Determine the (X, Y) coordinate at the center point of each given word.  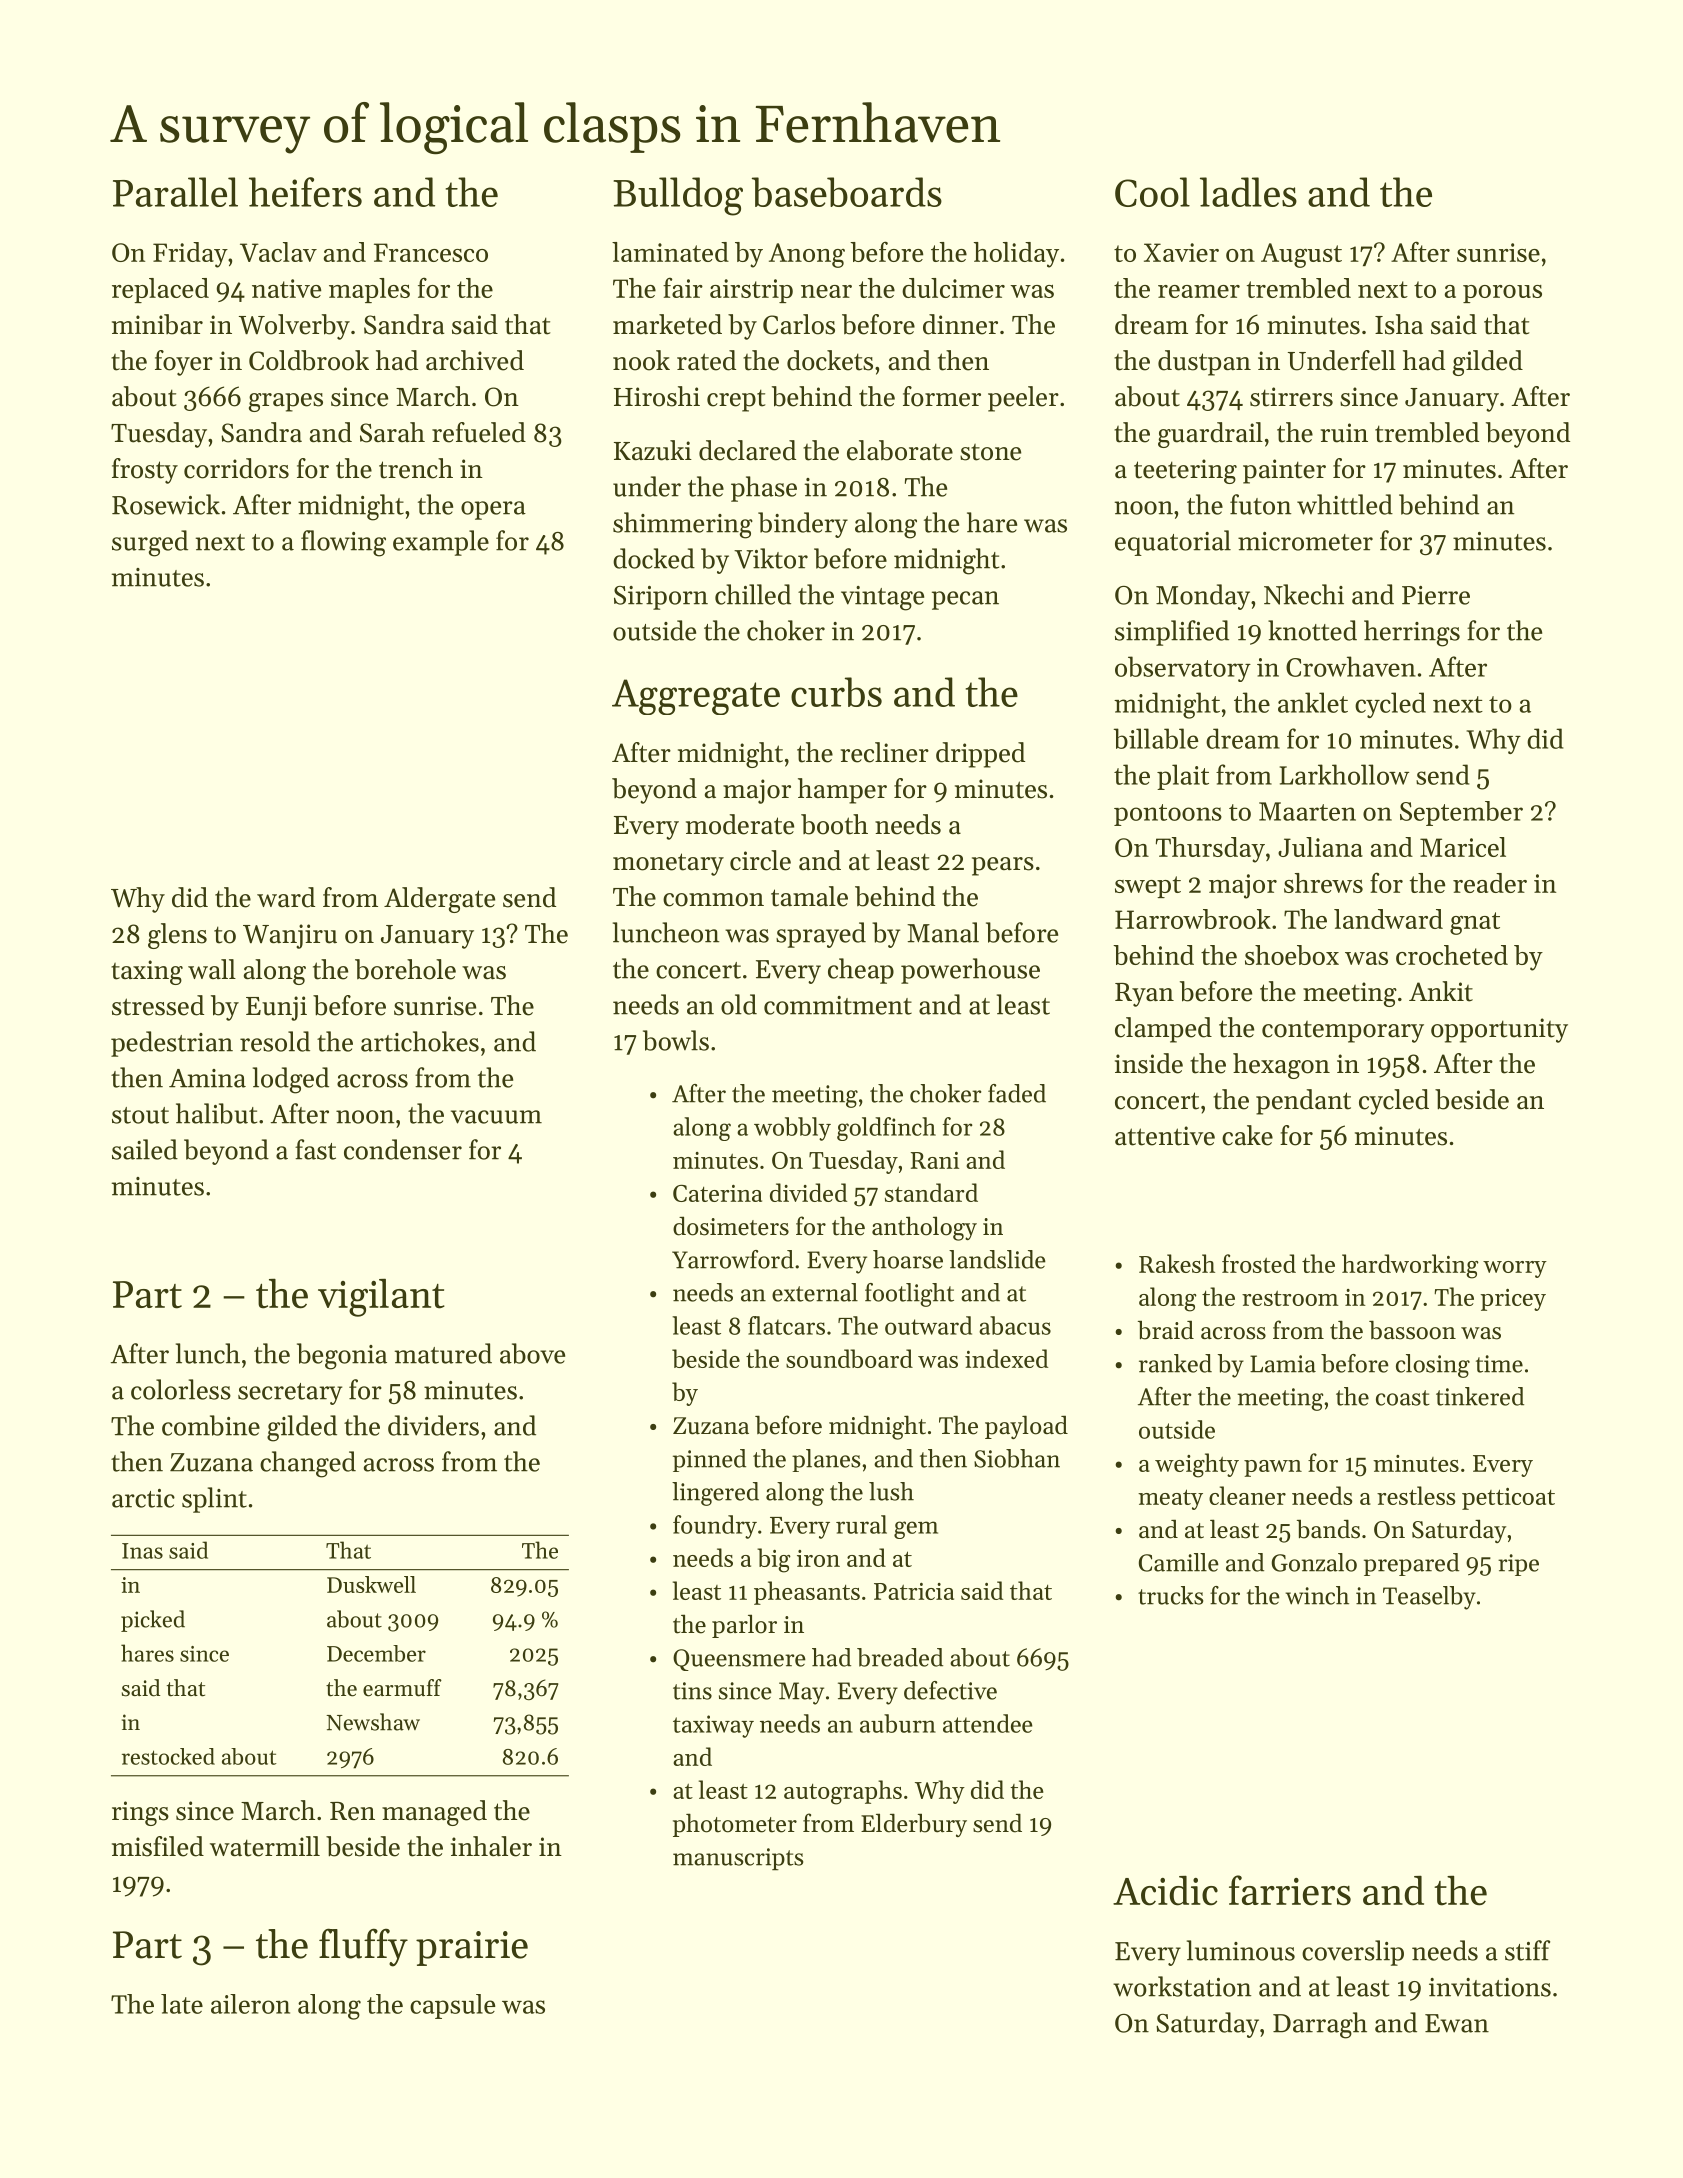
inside (1149, 1063)
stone (990, 452)
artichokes (420, 1041)
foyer (184, 363)
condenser (403, 1149)
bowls (676, 1040)
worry (1515, 1269)
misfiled (158, 1846)
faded (1017, 1093)
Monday (1203, 597)
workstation (1182, 1986)
